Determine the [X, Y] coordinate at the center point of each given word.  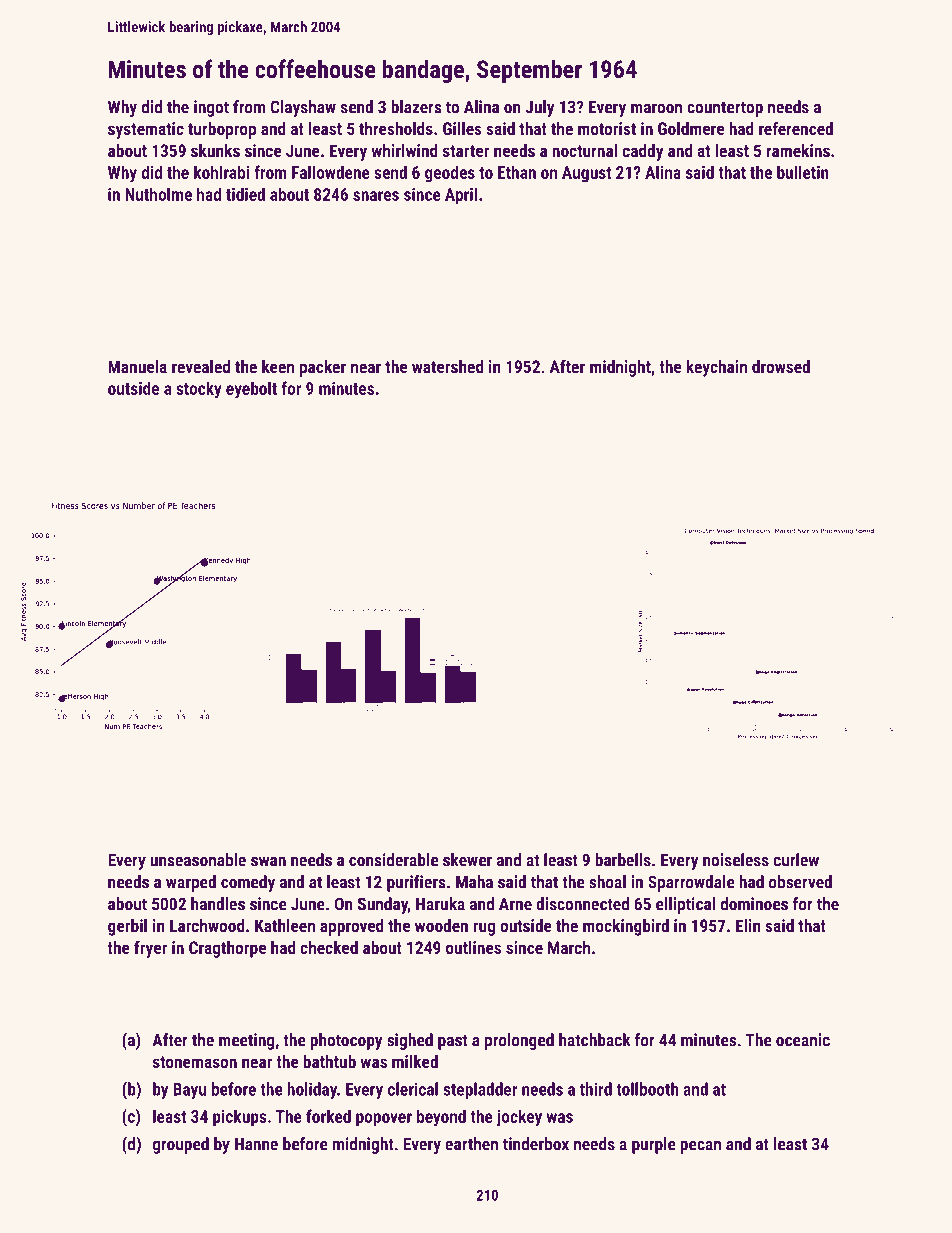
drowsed [781, 366]
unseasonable [198, 860]
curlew [796, 860]
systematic [146, 130]
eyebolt [251, 390]
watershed [448, 366]
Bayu [189, 1091]
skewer [467, 860]
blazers [416, 107]
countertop [725, 109]
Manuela [137, 366]
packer [323, 368]
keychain [716, 368]
